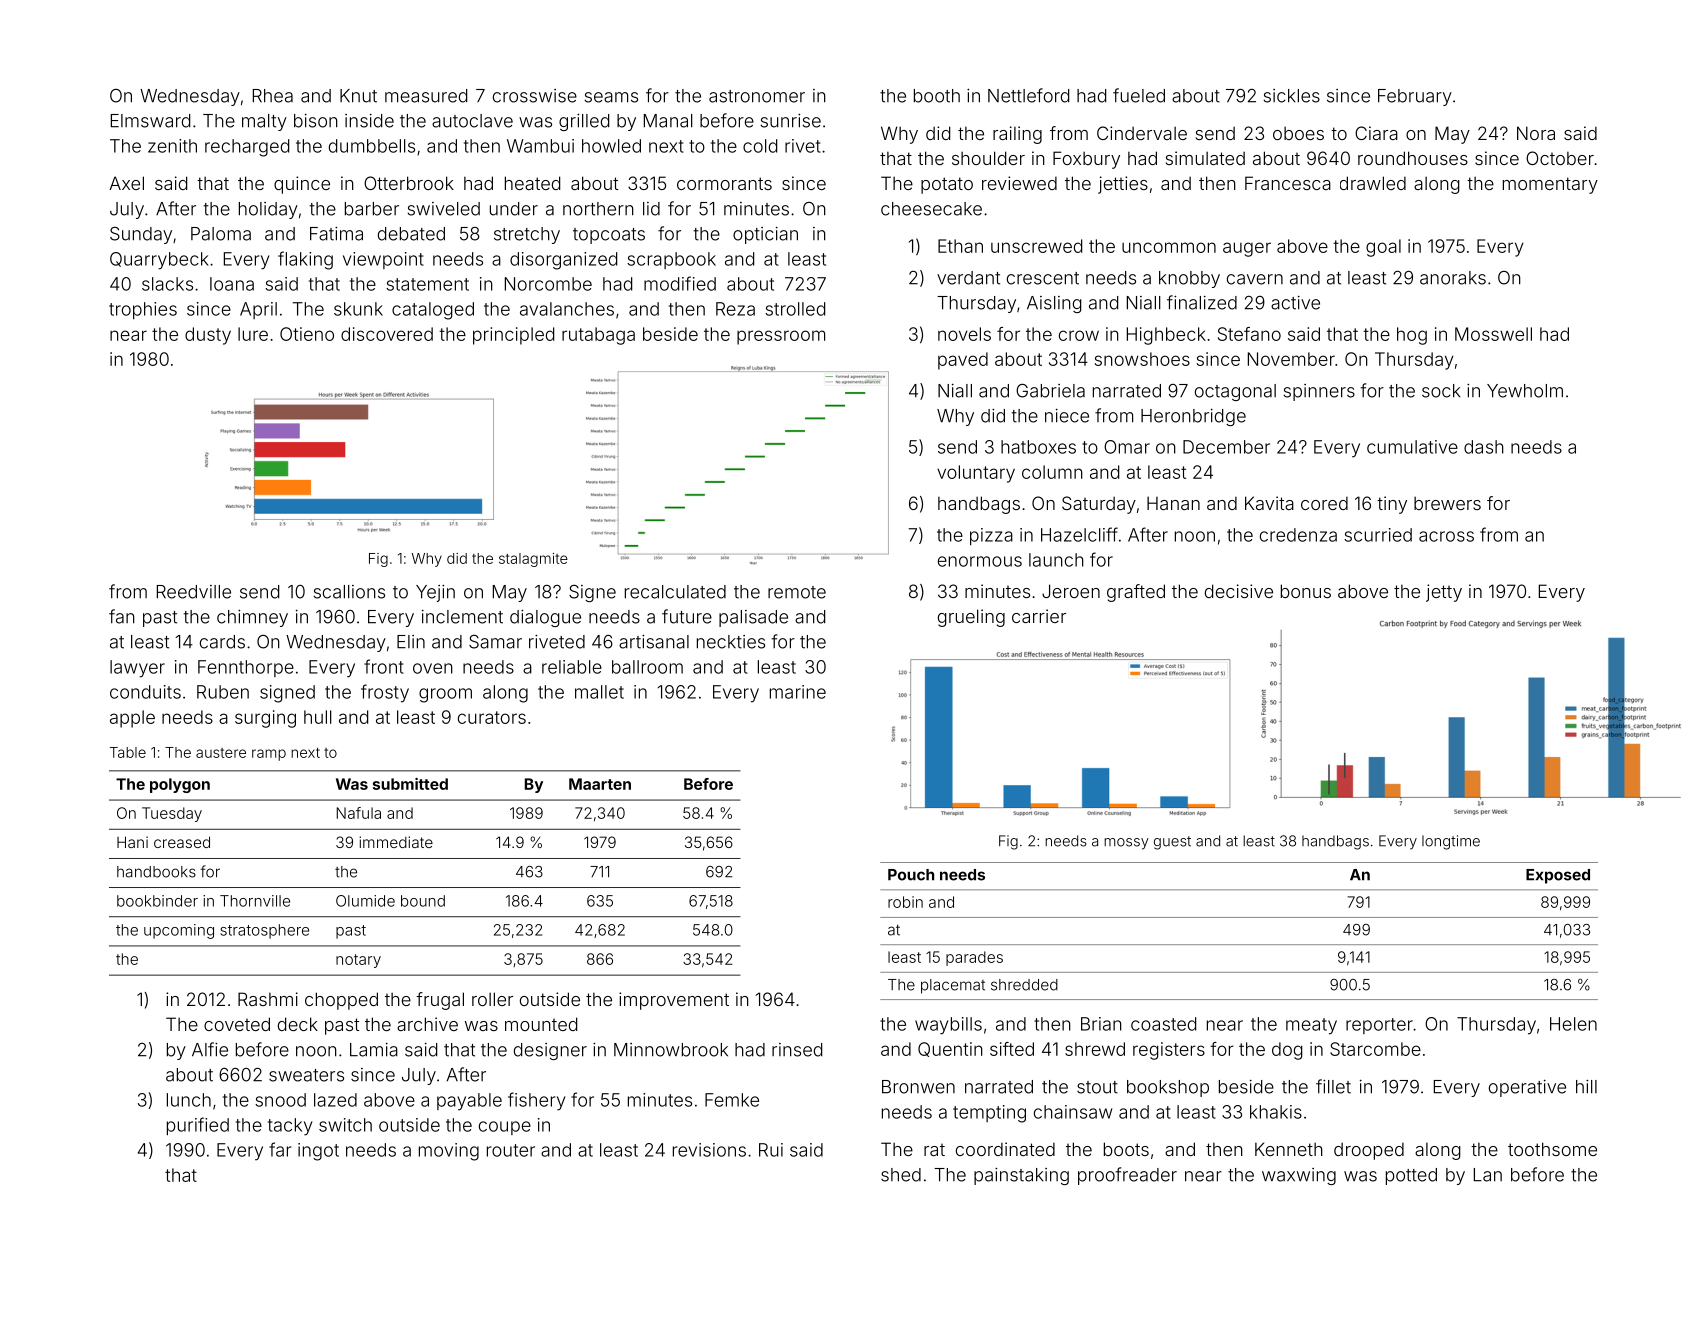 This image has height=1319, width=1707. What do you see at coordinates (383, 260) in the image?
I see `viewpoint` at bounding box center [383, 260].
